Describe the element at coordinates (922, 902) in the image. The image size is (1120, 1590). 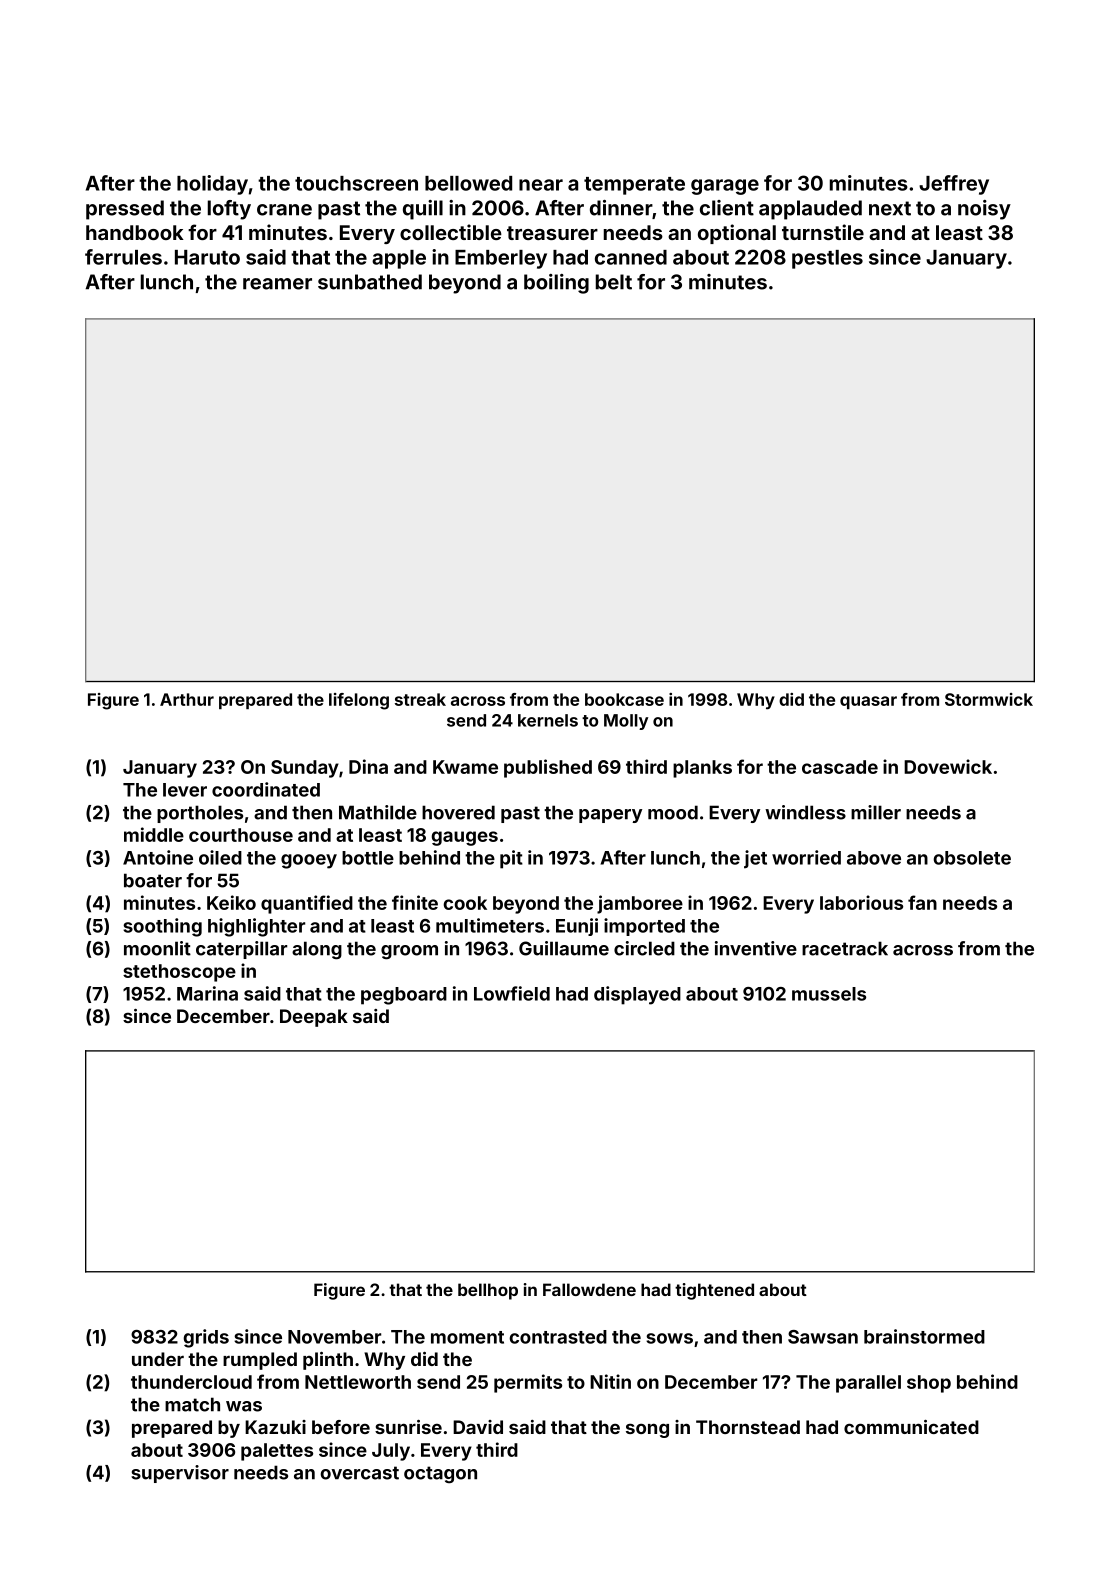
I see `fan` at that location.
